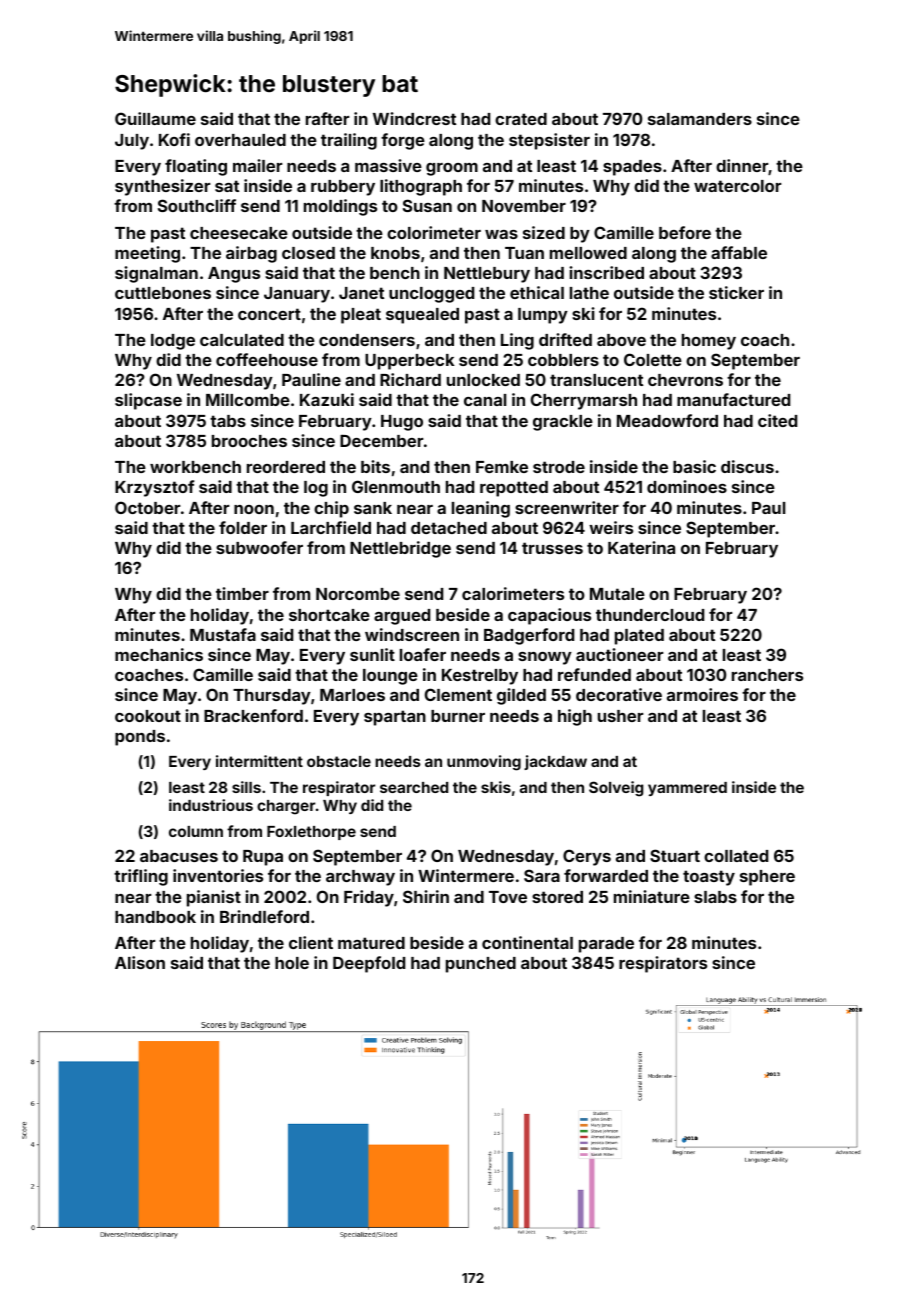  I want to click on shortcake, so click(329, 615).
